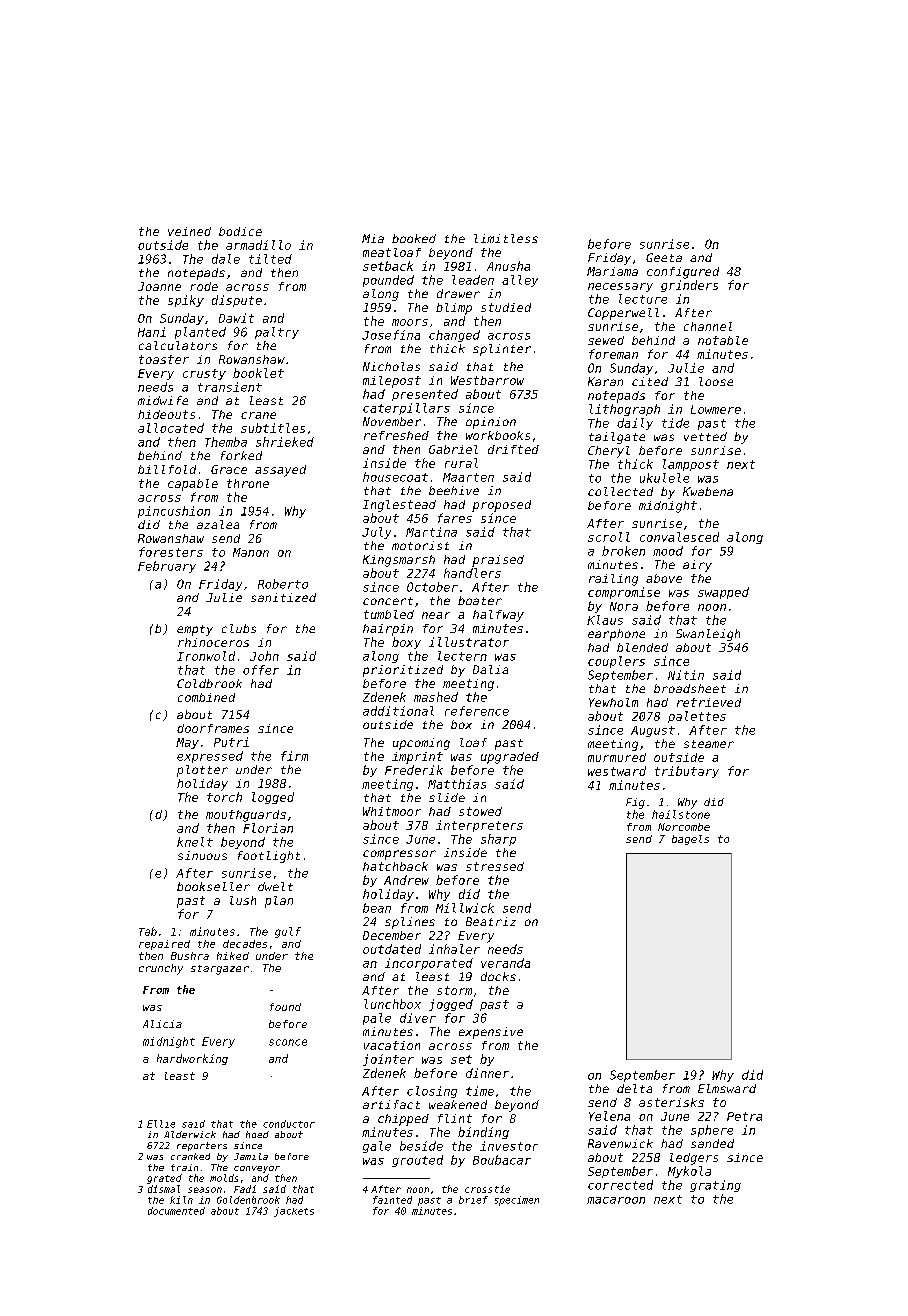 The height and width of the page is (1316, 908). I want to click on presented, so click(425, 395).
